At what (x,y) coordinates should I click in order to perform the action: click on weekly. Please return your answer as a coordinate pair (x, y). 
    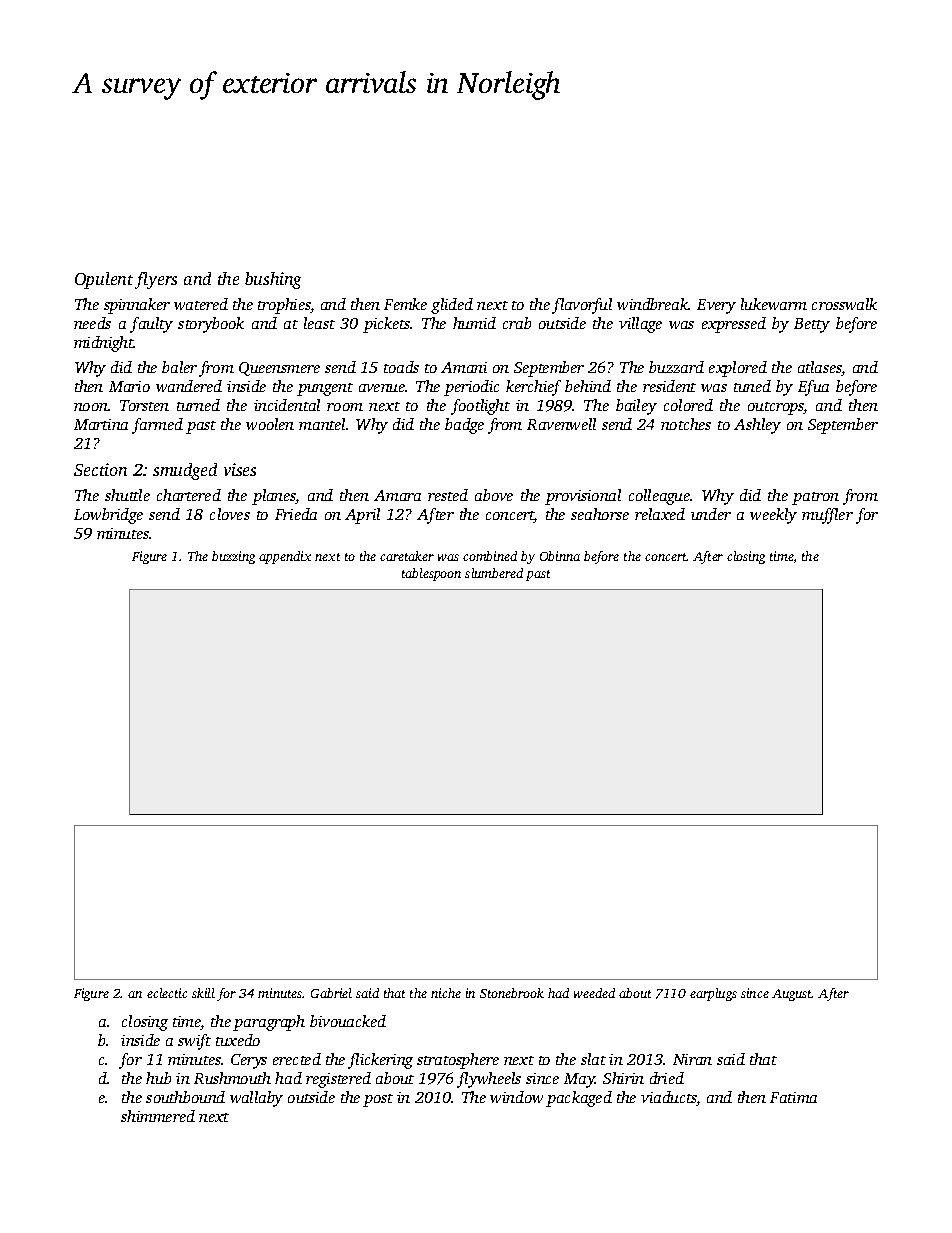
    Looking at the image, I should click on (773, 516).
